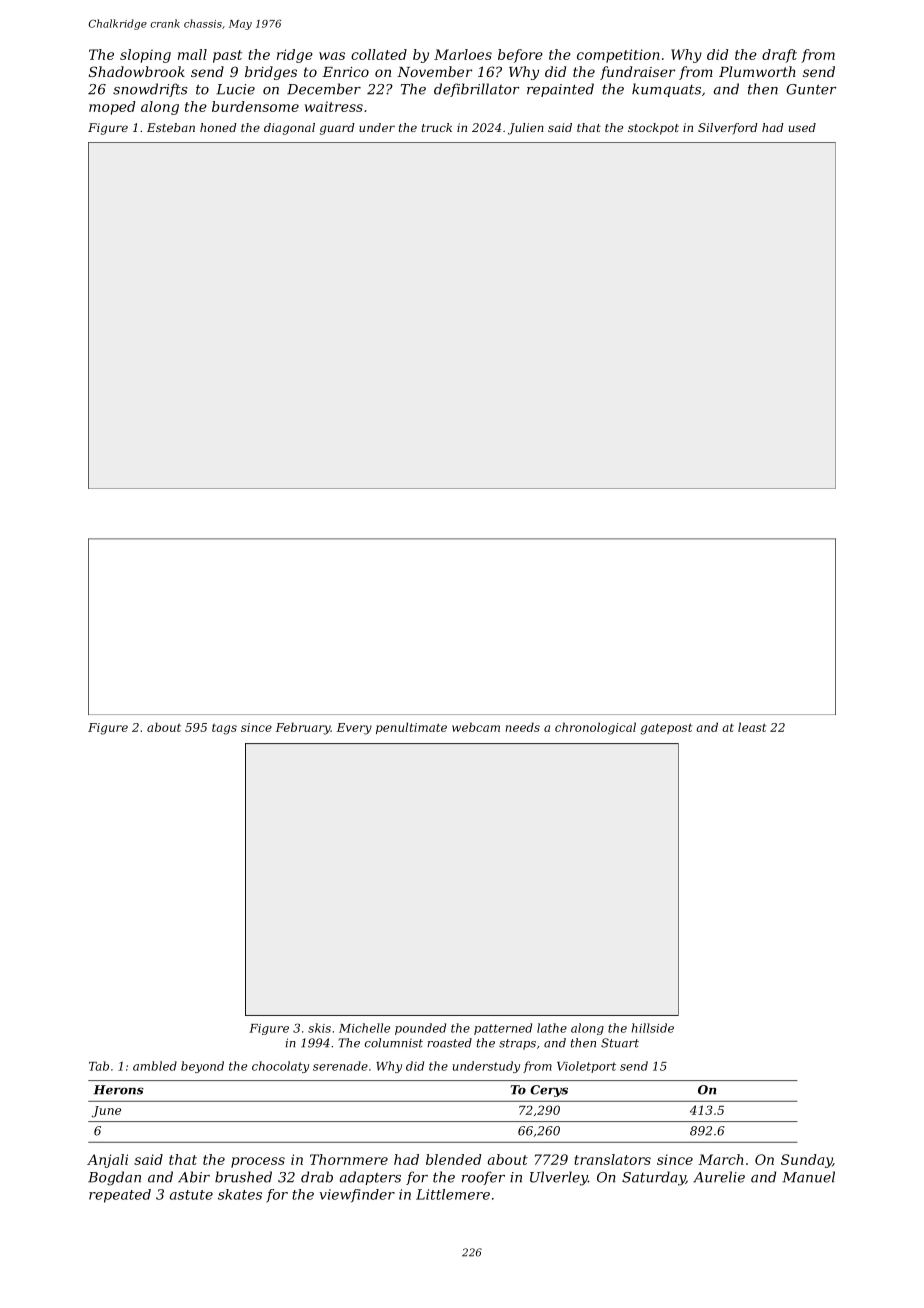 The width and height of the image is (924, 1308). Describe the element at coordinates (476, 727) in the image. I see `webcam` at that location.
